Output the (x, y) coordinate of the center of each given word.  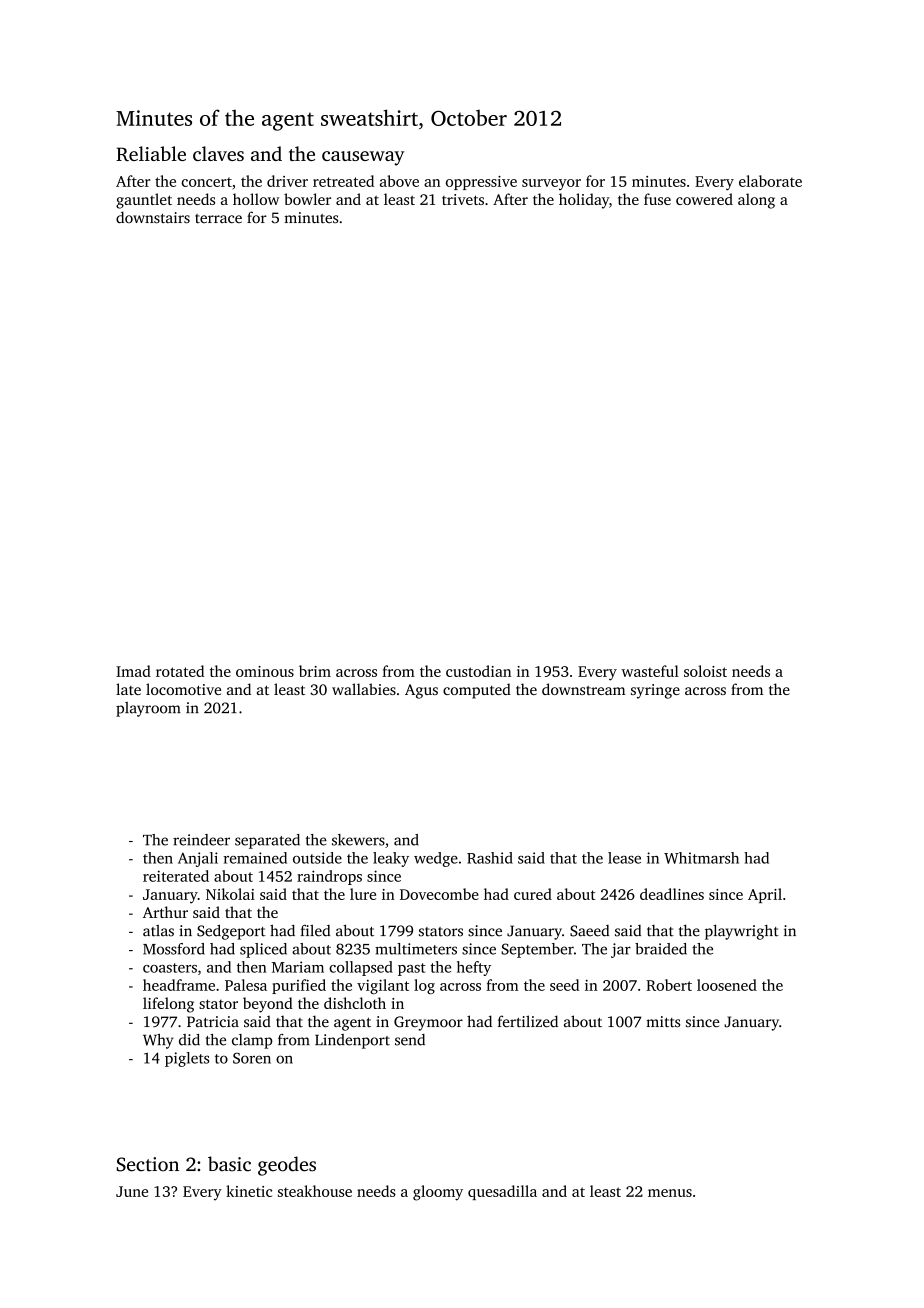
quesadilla (502, 1192)
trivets (463, 199)
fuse (657, 199)
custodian (478, 671)
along (756, 201)
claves (218, 153)
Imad (133, 671)
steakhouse (315, 1191)
